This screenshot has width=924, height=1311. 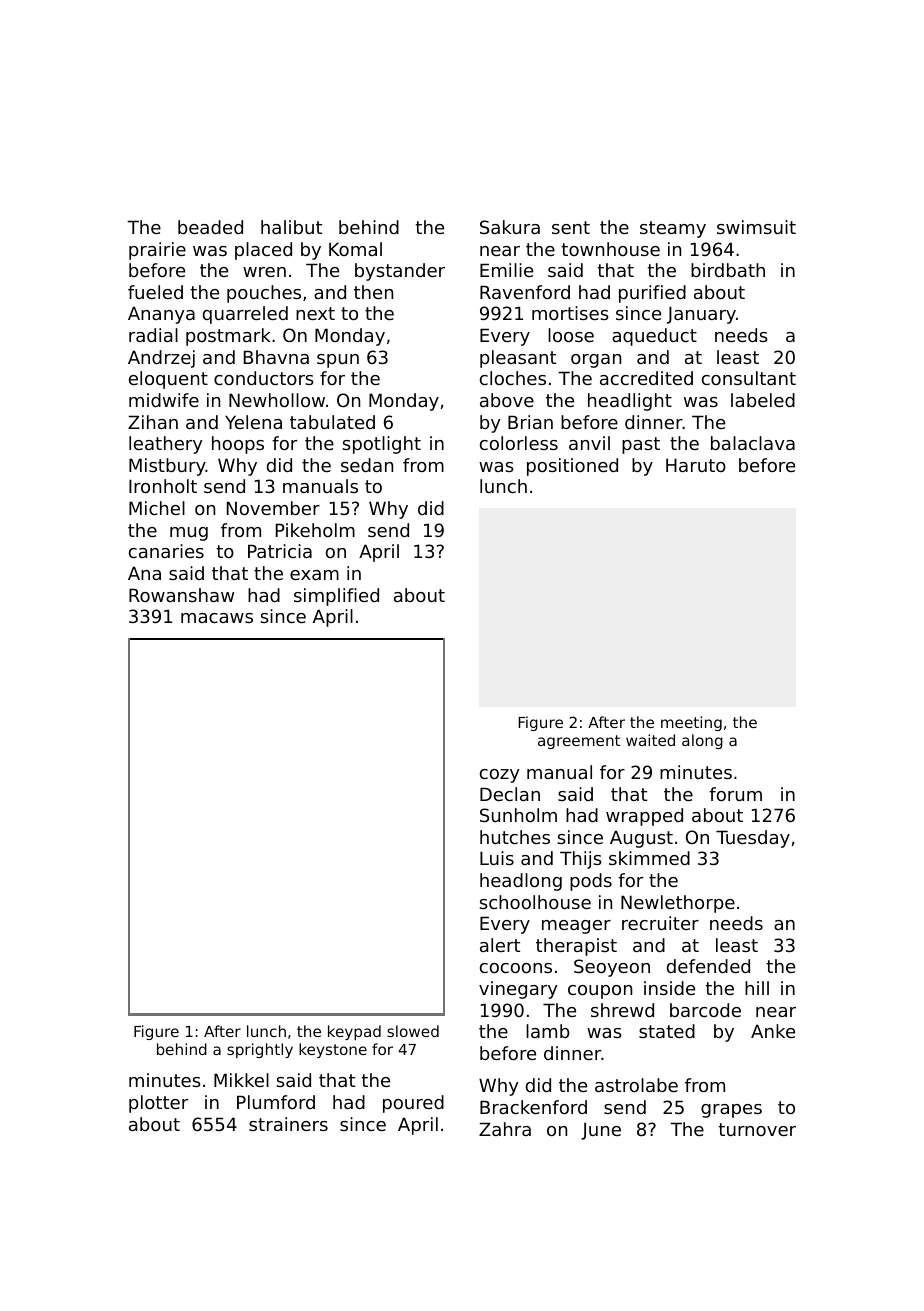 I want to click on purified, so click(x=652, y=294).
